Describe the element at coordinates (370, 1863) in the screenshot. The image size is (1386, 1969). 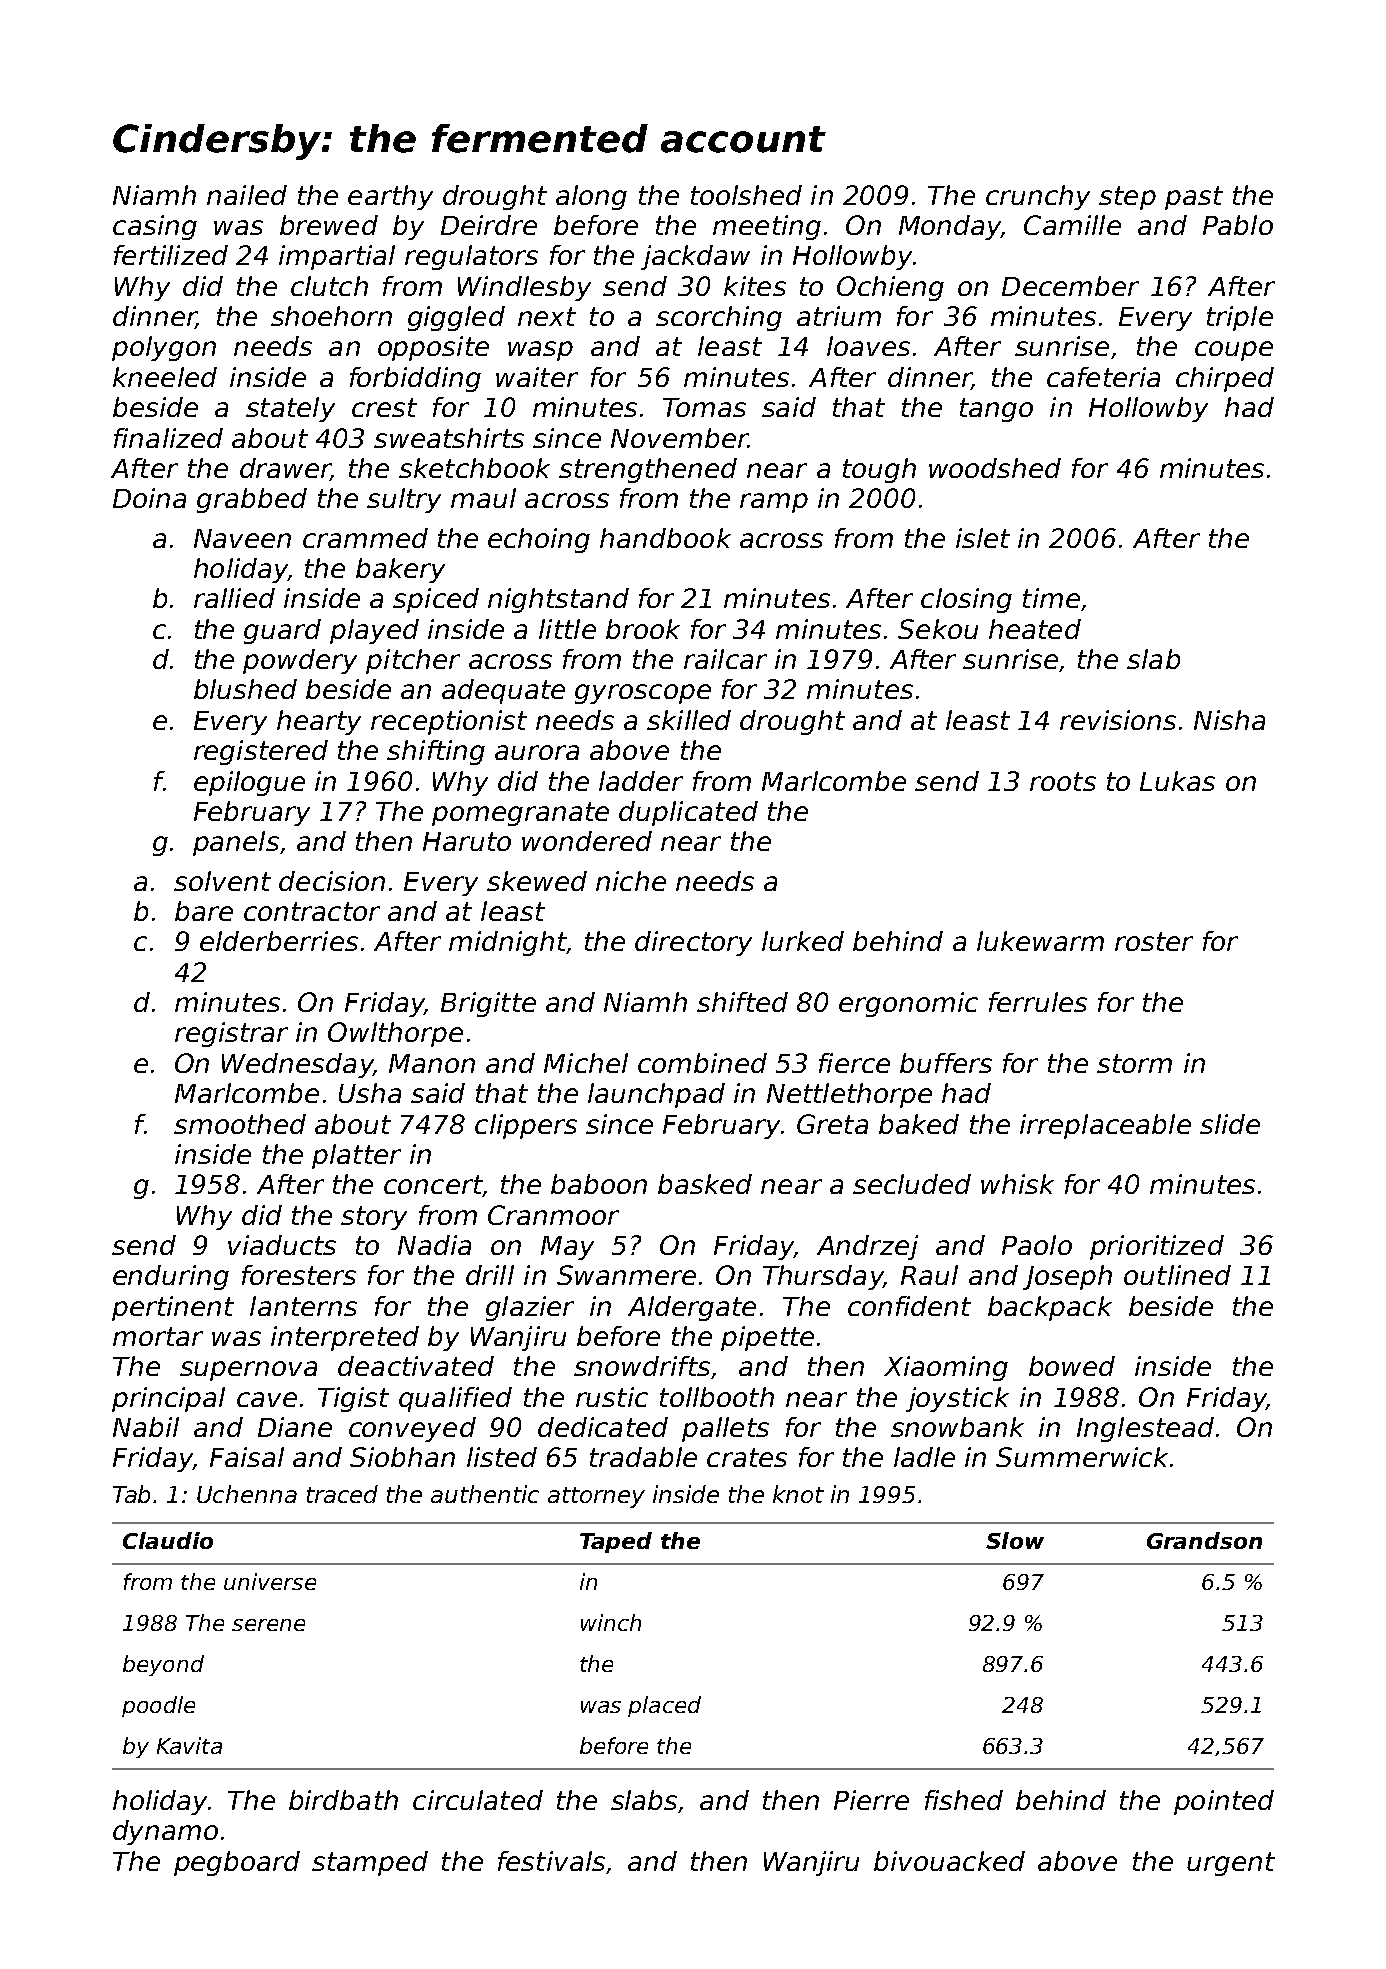
I see `stamped` at that location.
